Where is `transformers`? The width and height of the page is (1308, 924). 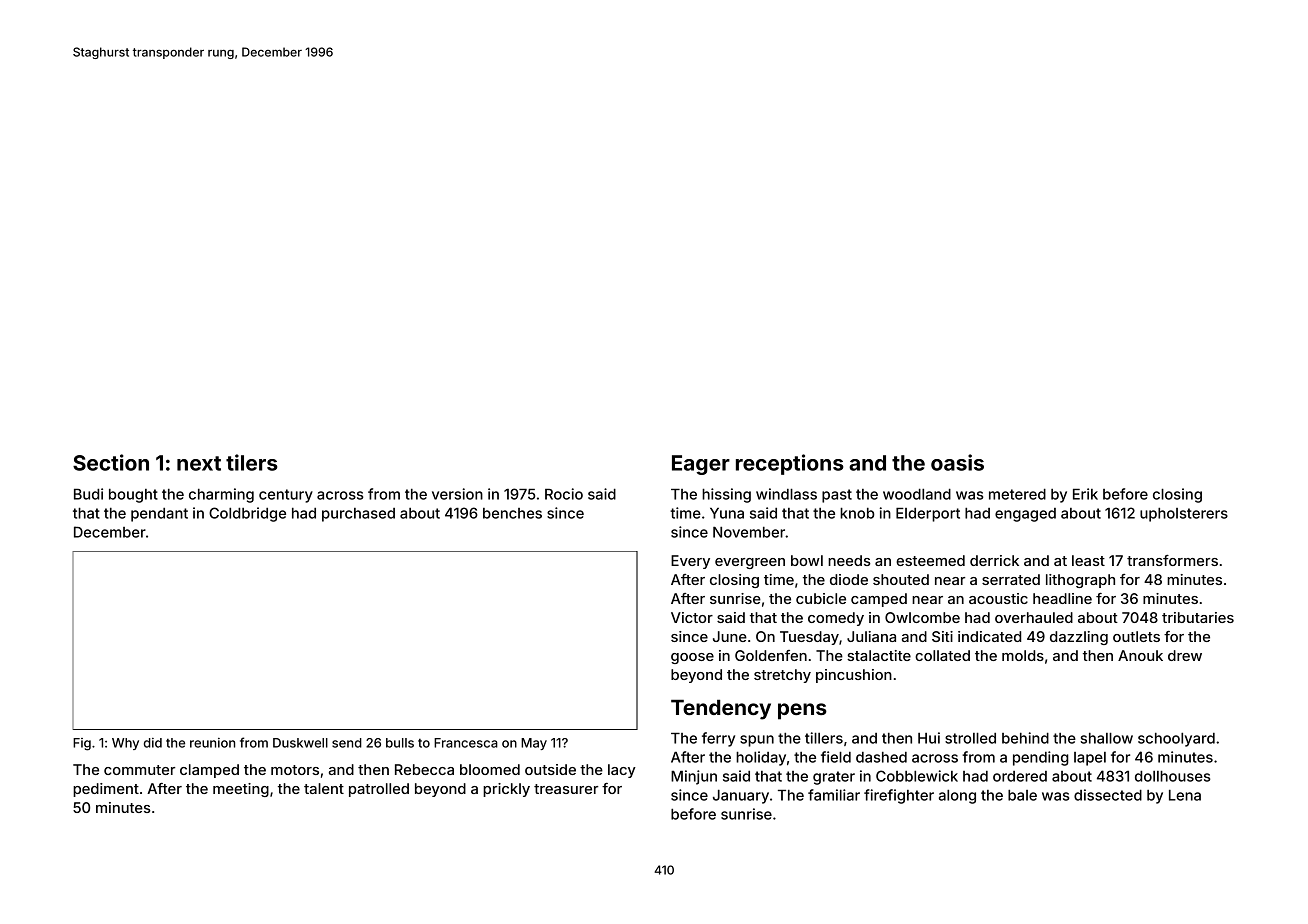
transformers is located at coordinates (1172, 560).
